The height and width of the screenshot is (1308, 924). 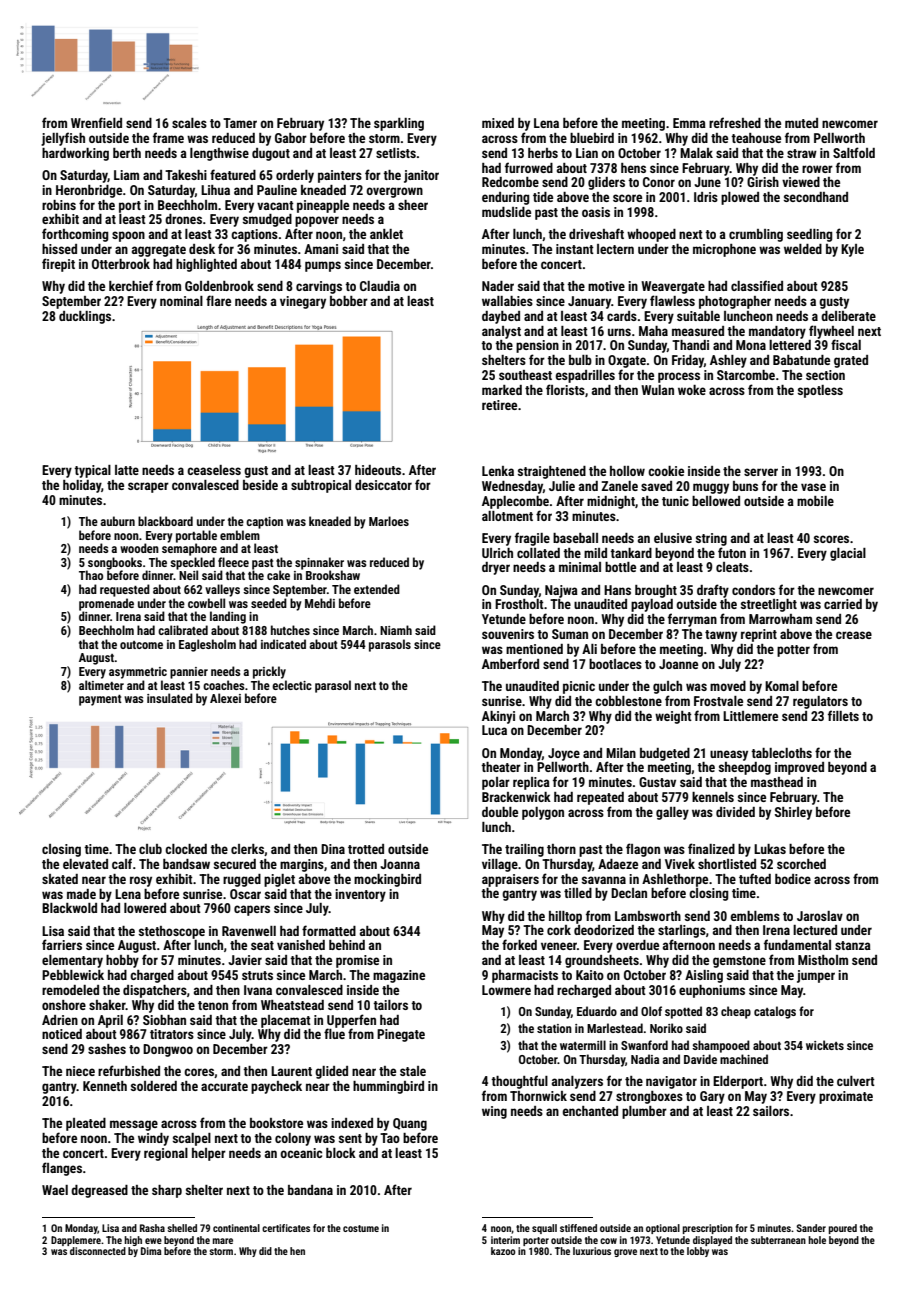 What do you see at coordinates (735, 302) in the screenshot?
I see `photographer` at bounding box center [735, 302].
